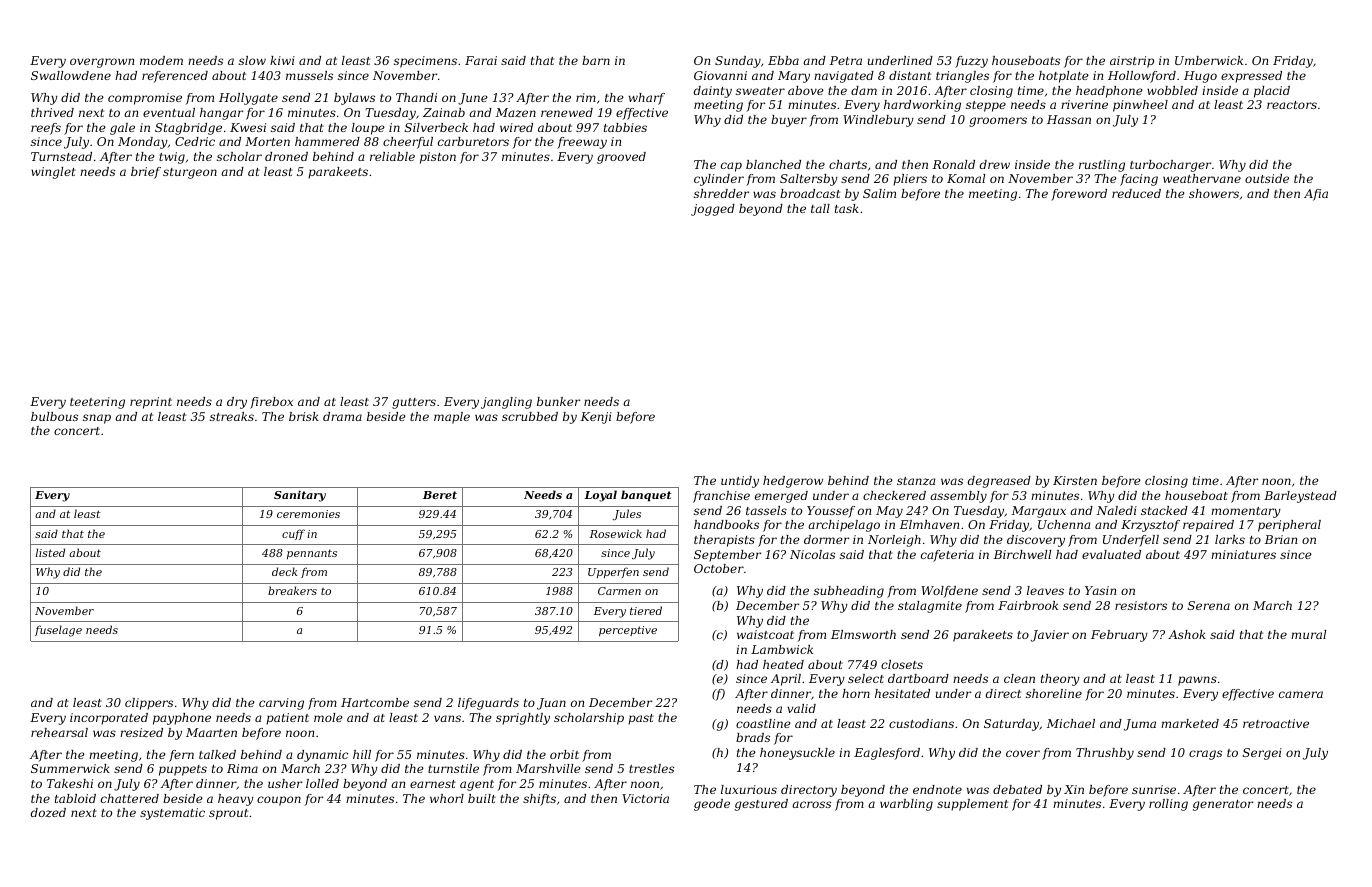 The width and height of the screenshot is (1372, 887). Describe the element at coordinates (190, 173) in the screenshot. I see `sturgeon` at that location.
